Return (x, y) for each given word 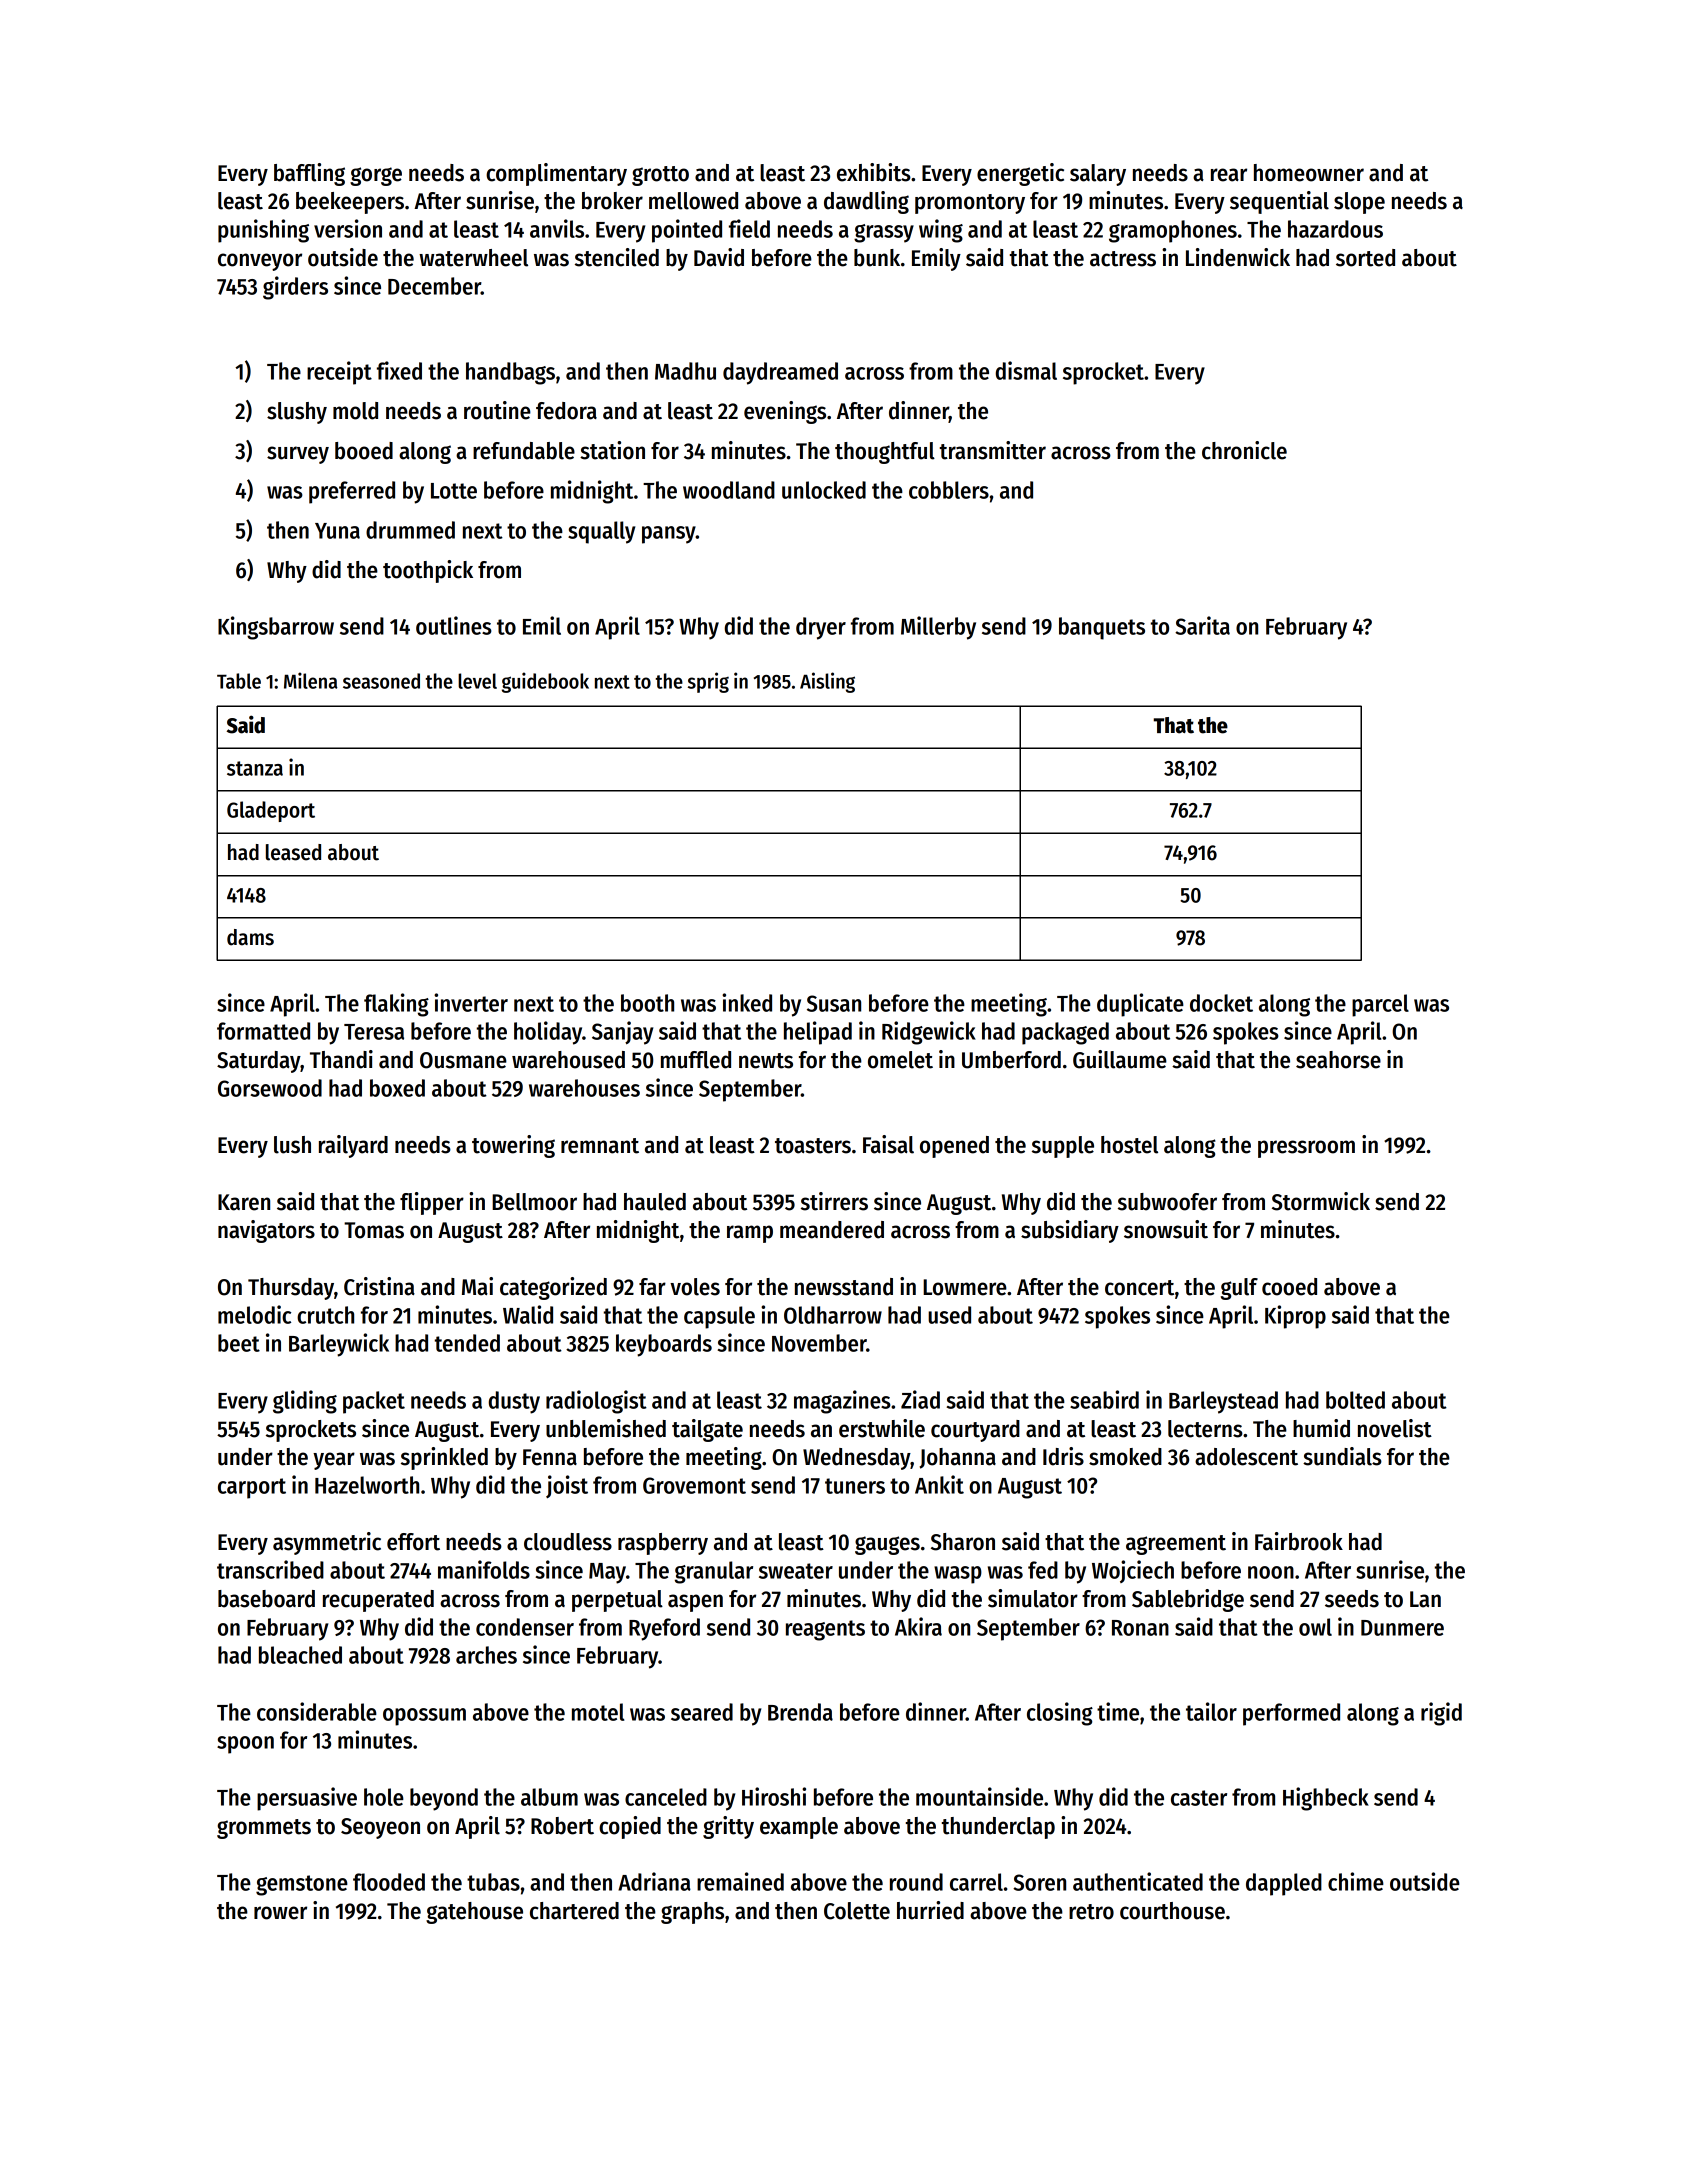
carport (252, 1488)
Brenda (800, 1712)
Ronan (1140, 1628)
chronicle (1244, 450)
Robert (562, 1826)
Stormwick (1321, 1201)
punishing (263, 231)
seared (702, 1712)
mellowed (693, 201)
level (477, 681)
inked (747, 1002)
